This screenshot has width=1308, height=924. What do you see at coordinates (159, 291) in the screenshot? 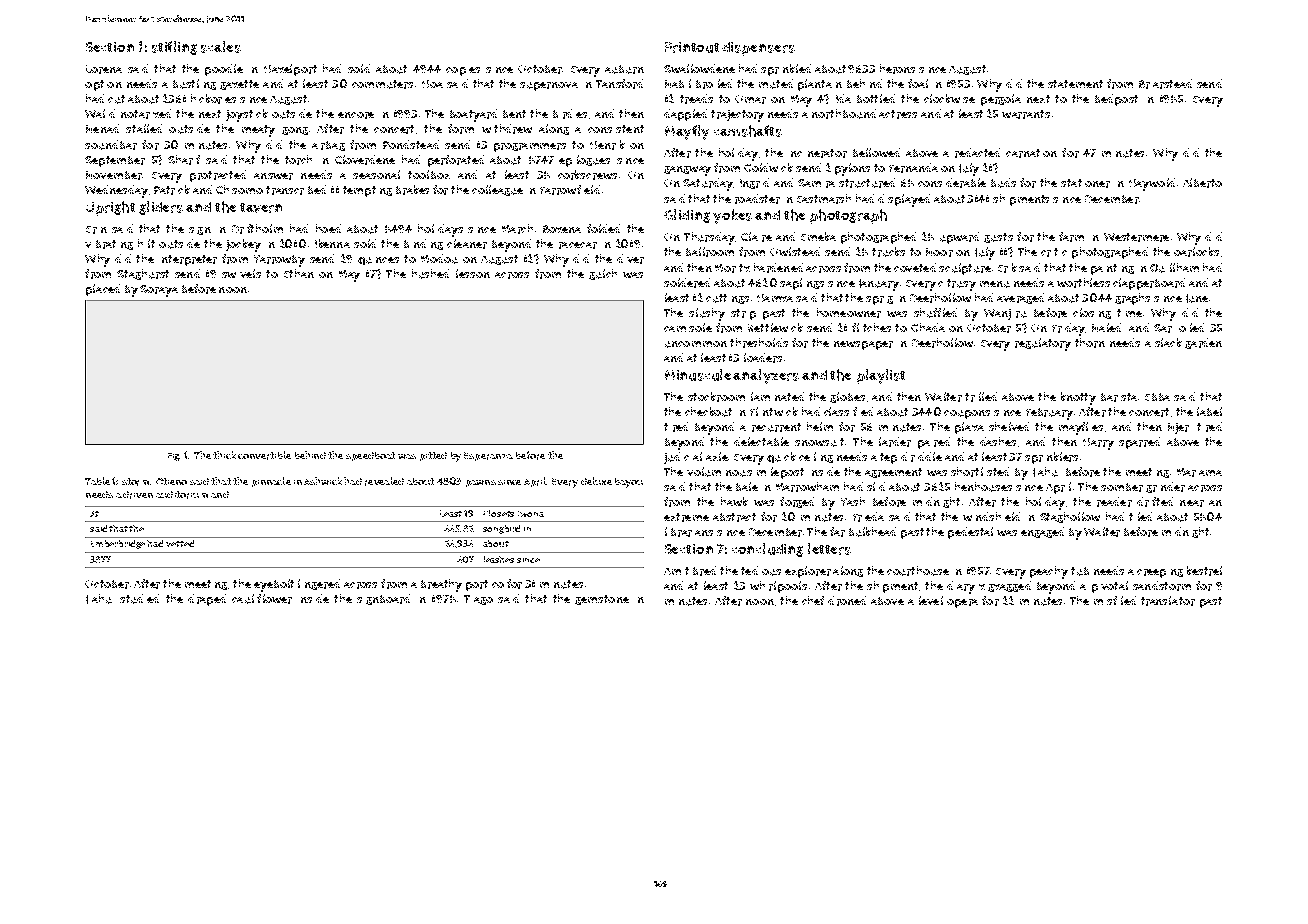
I see `Soraya` at bounding box center [159, 291].
